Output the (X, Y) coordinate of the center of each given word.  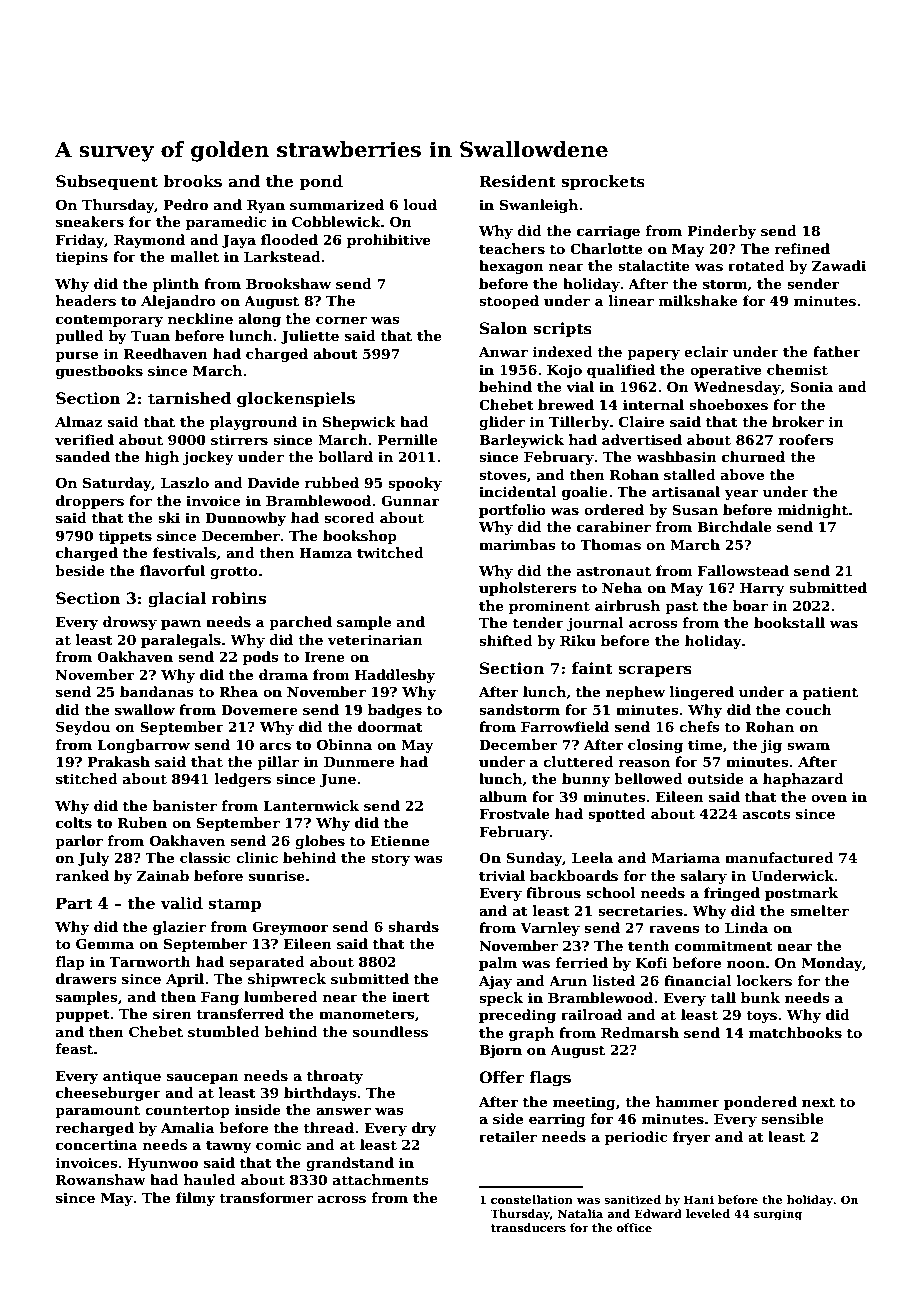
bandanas (156, 691)
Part (74, 903)
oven (829, 798)
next (818, 1102)
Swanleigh (539, 206)
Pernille (408, 439)
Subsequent (107, 182)
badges (395, 711)
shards (413, 926)
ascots (766, 814)
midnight (813, 511)
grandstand (350, 1164)
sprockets (603, 182)
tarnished (190, 398)
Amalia (188, 1127)
